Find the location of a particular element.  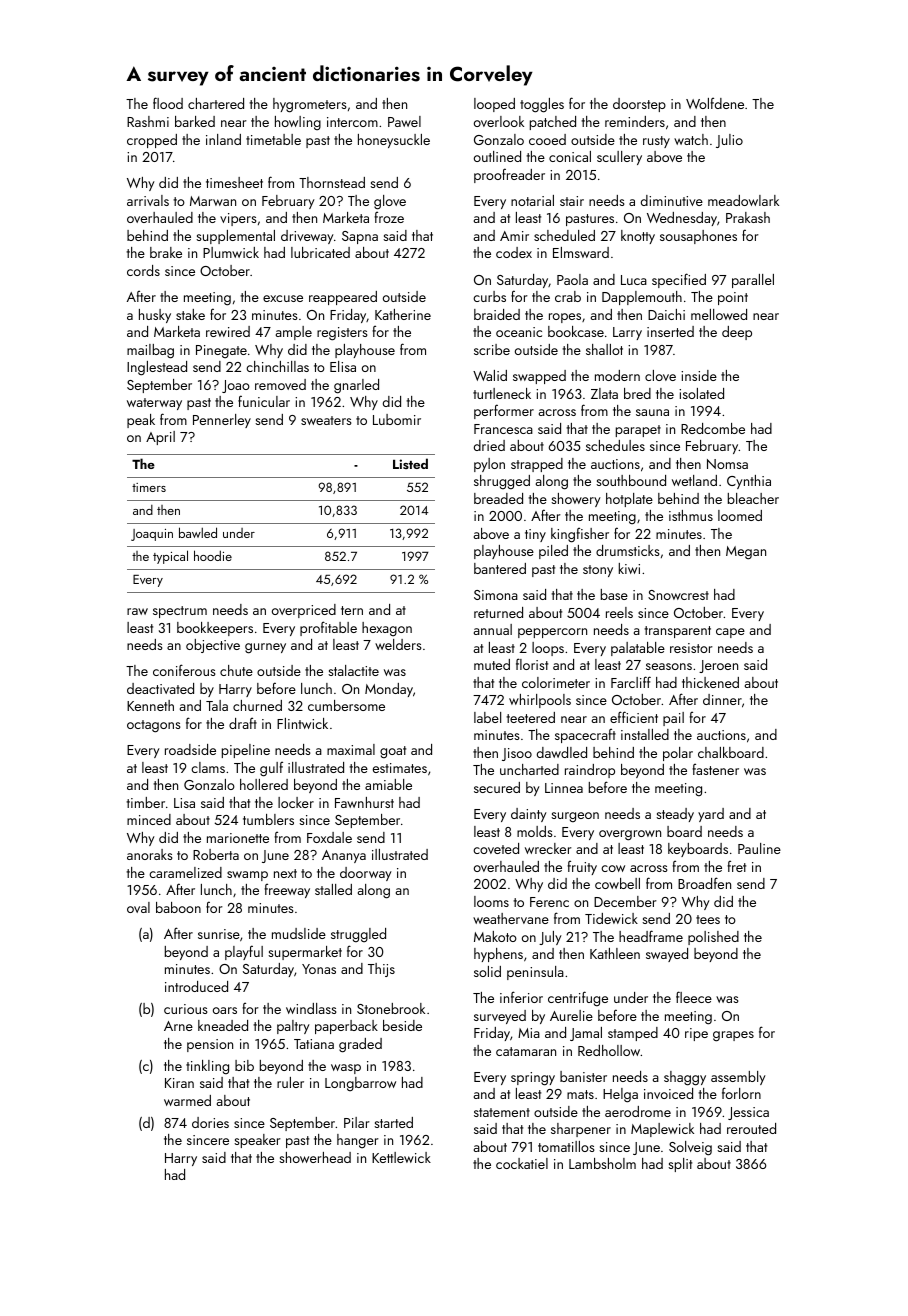

goat is located at coordinates (393, 752).
